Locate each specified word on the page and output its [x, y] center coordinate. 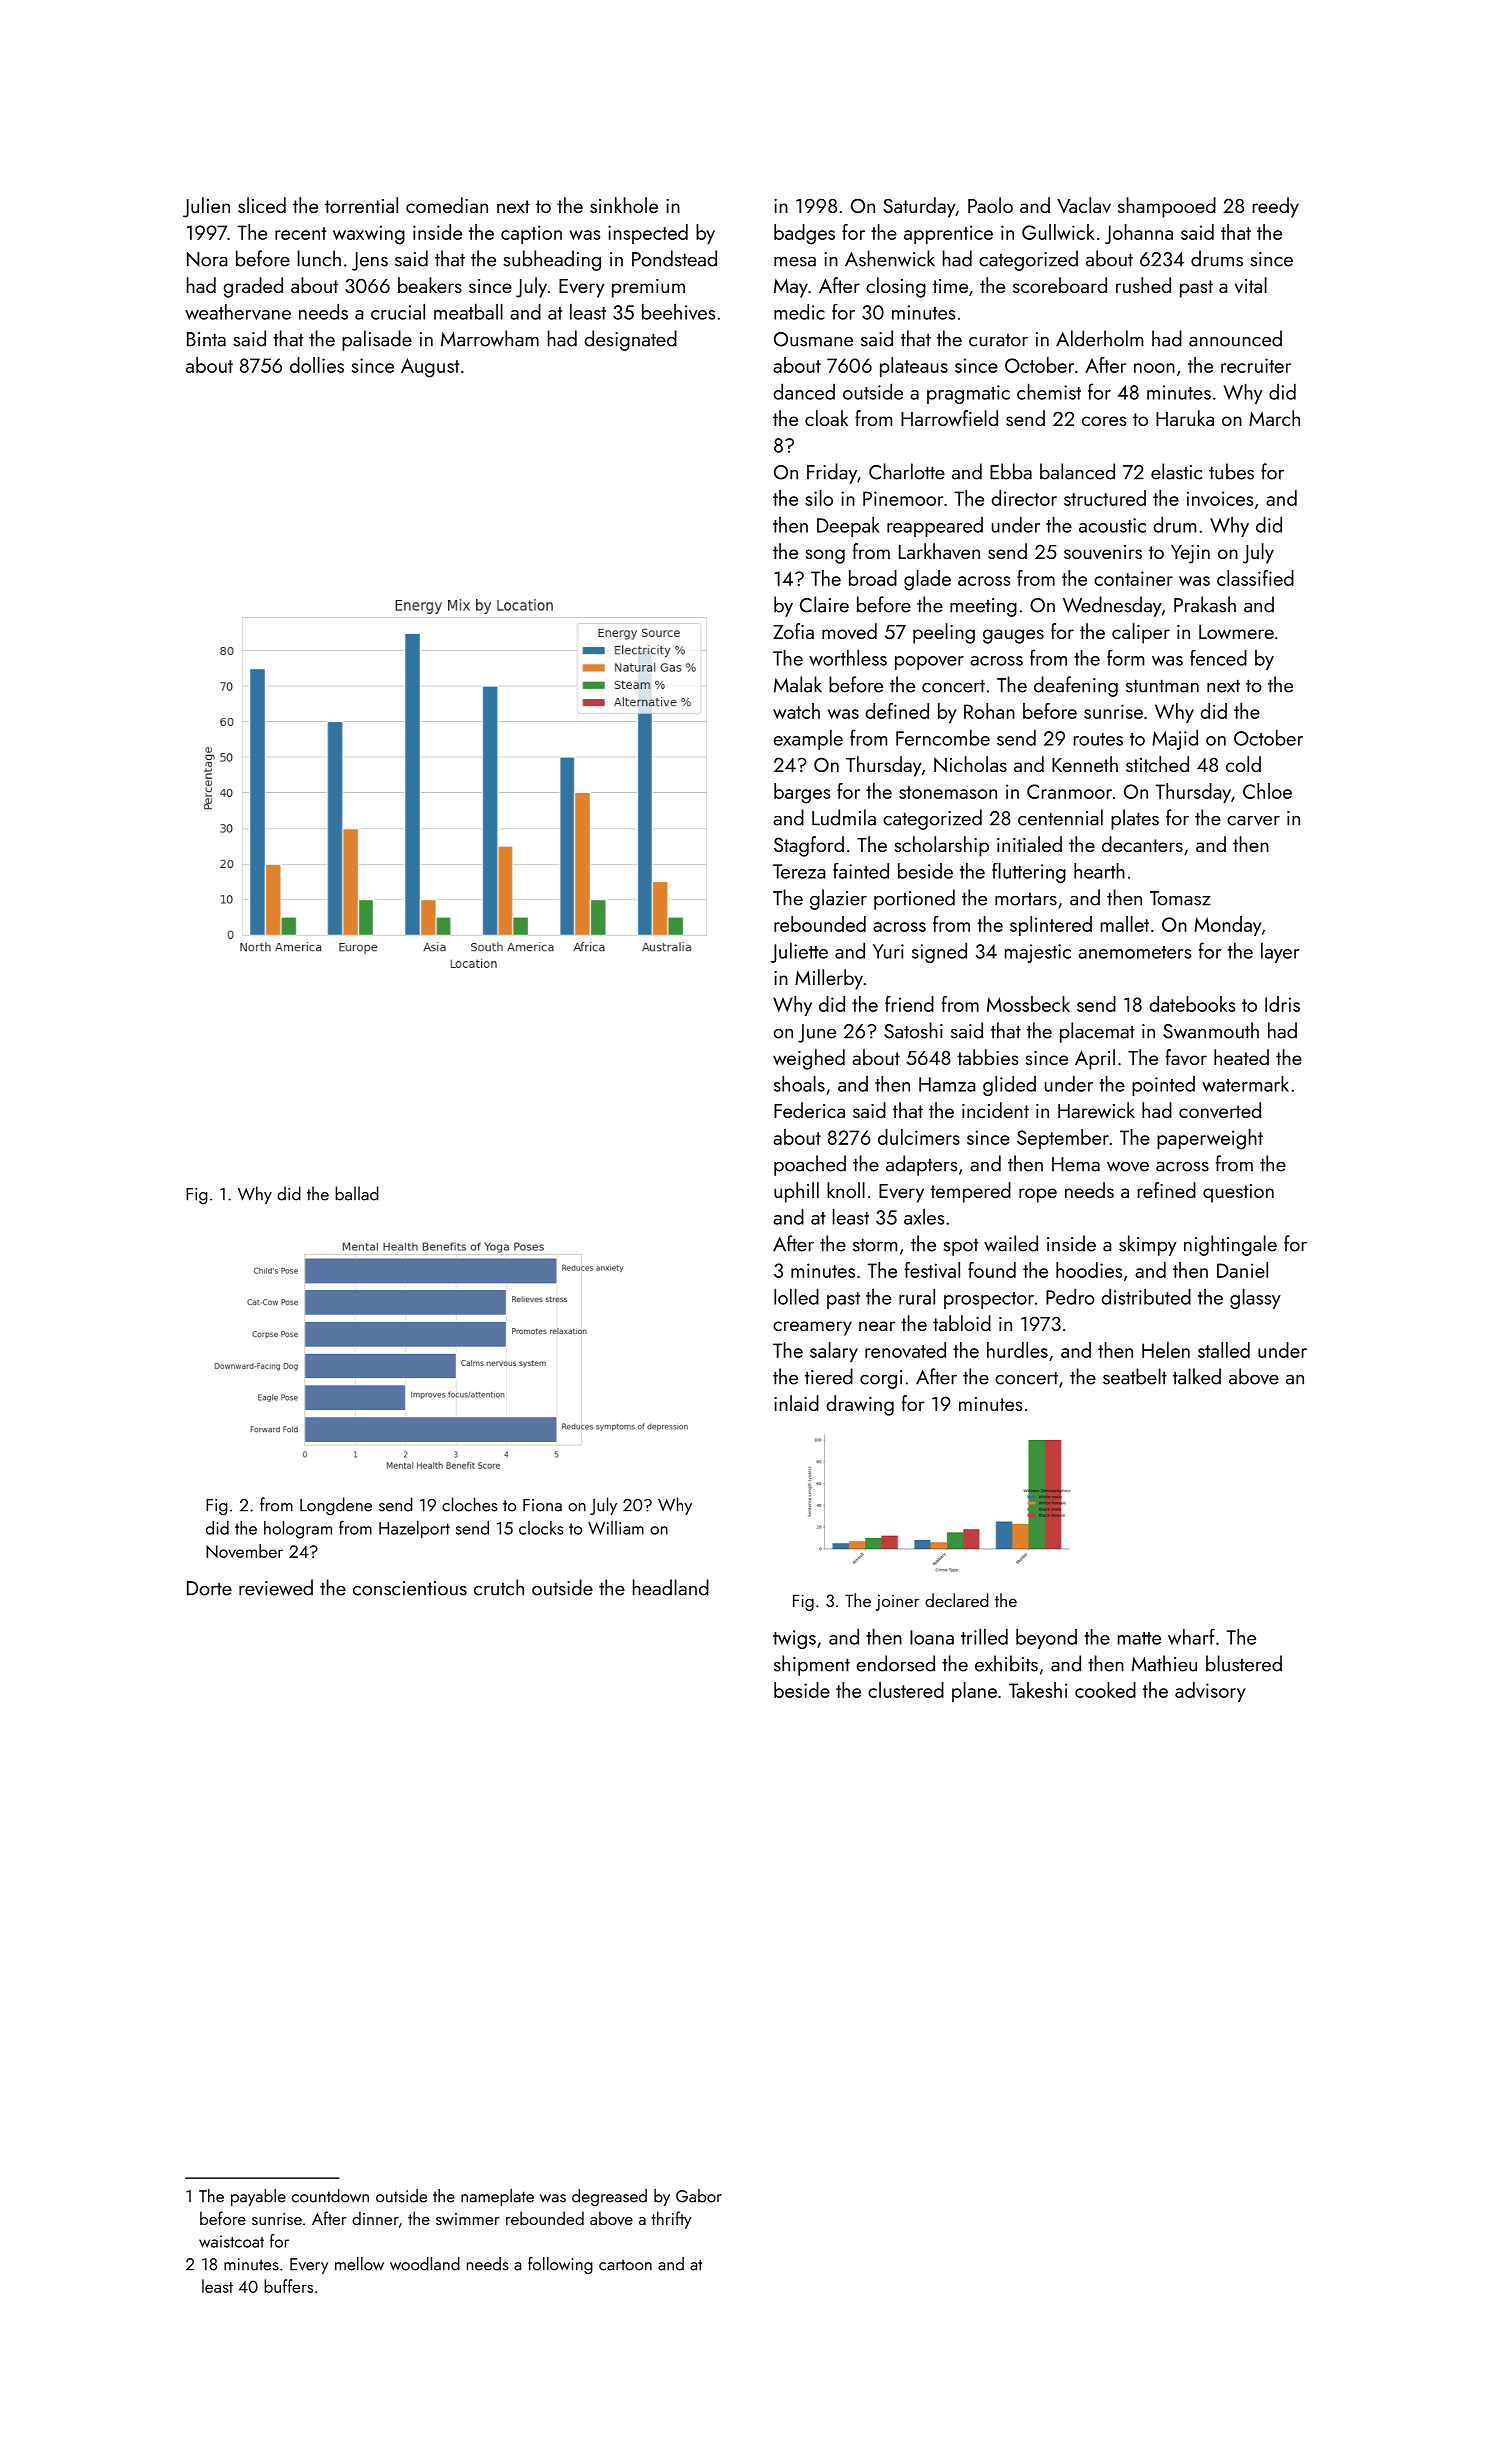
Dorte [209, 1588]
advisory [1210, 1692]
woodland [425, 2264]
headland [671, 1587]
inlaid [796, 1403]
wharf [1191, 1637]
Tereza [799, 871]
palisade [377, 340]
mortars [1026, 899]
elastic [1176, 471]
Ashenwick [890, 258]
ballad [357, 1193]
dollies [317, 365]
